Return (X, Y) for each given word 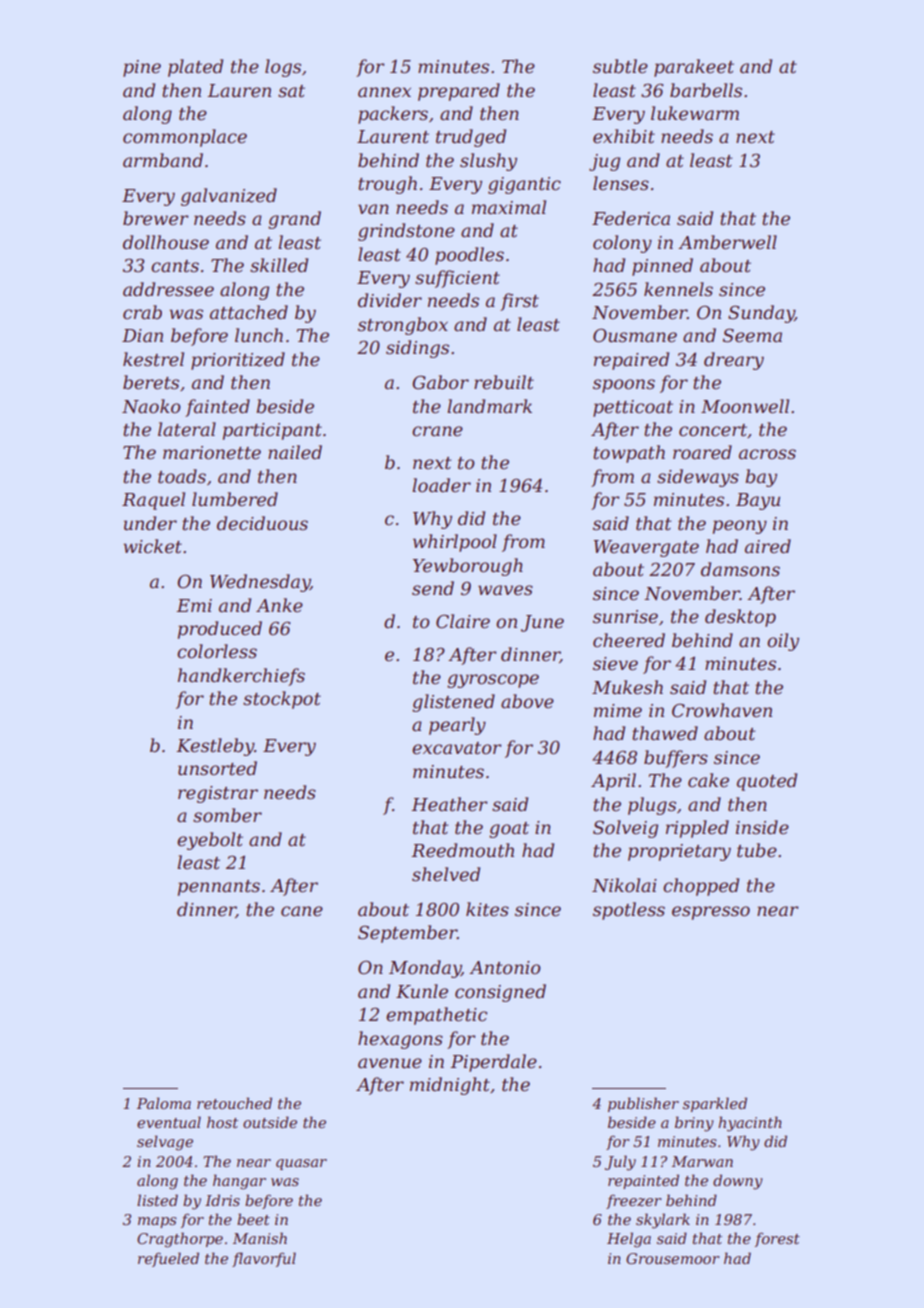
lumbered (235, 499)
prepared (459, 92)
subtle (620, 66)
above (527, 701)
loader (441, 485)
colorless (217, 651)
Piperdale (493, 1063)
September (407, 934)
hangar (239, 1182)
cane (302, 911)
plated (195, 68)
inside (762, 827)
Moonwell (745, 406)
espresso (711, 913)
